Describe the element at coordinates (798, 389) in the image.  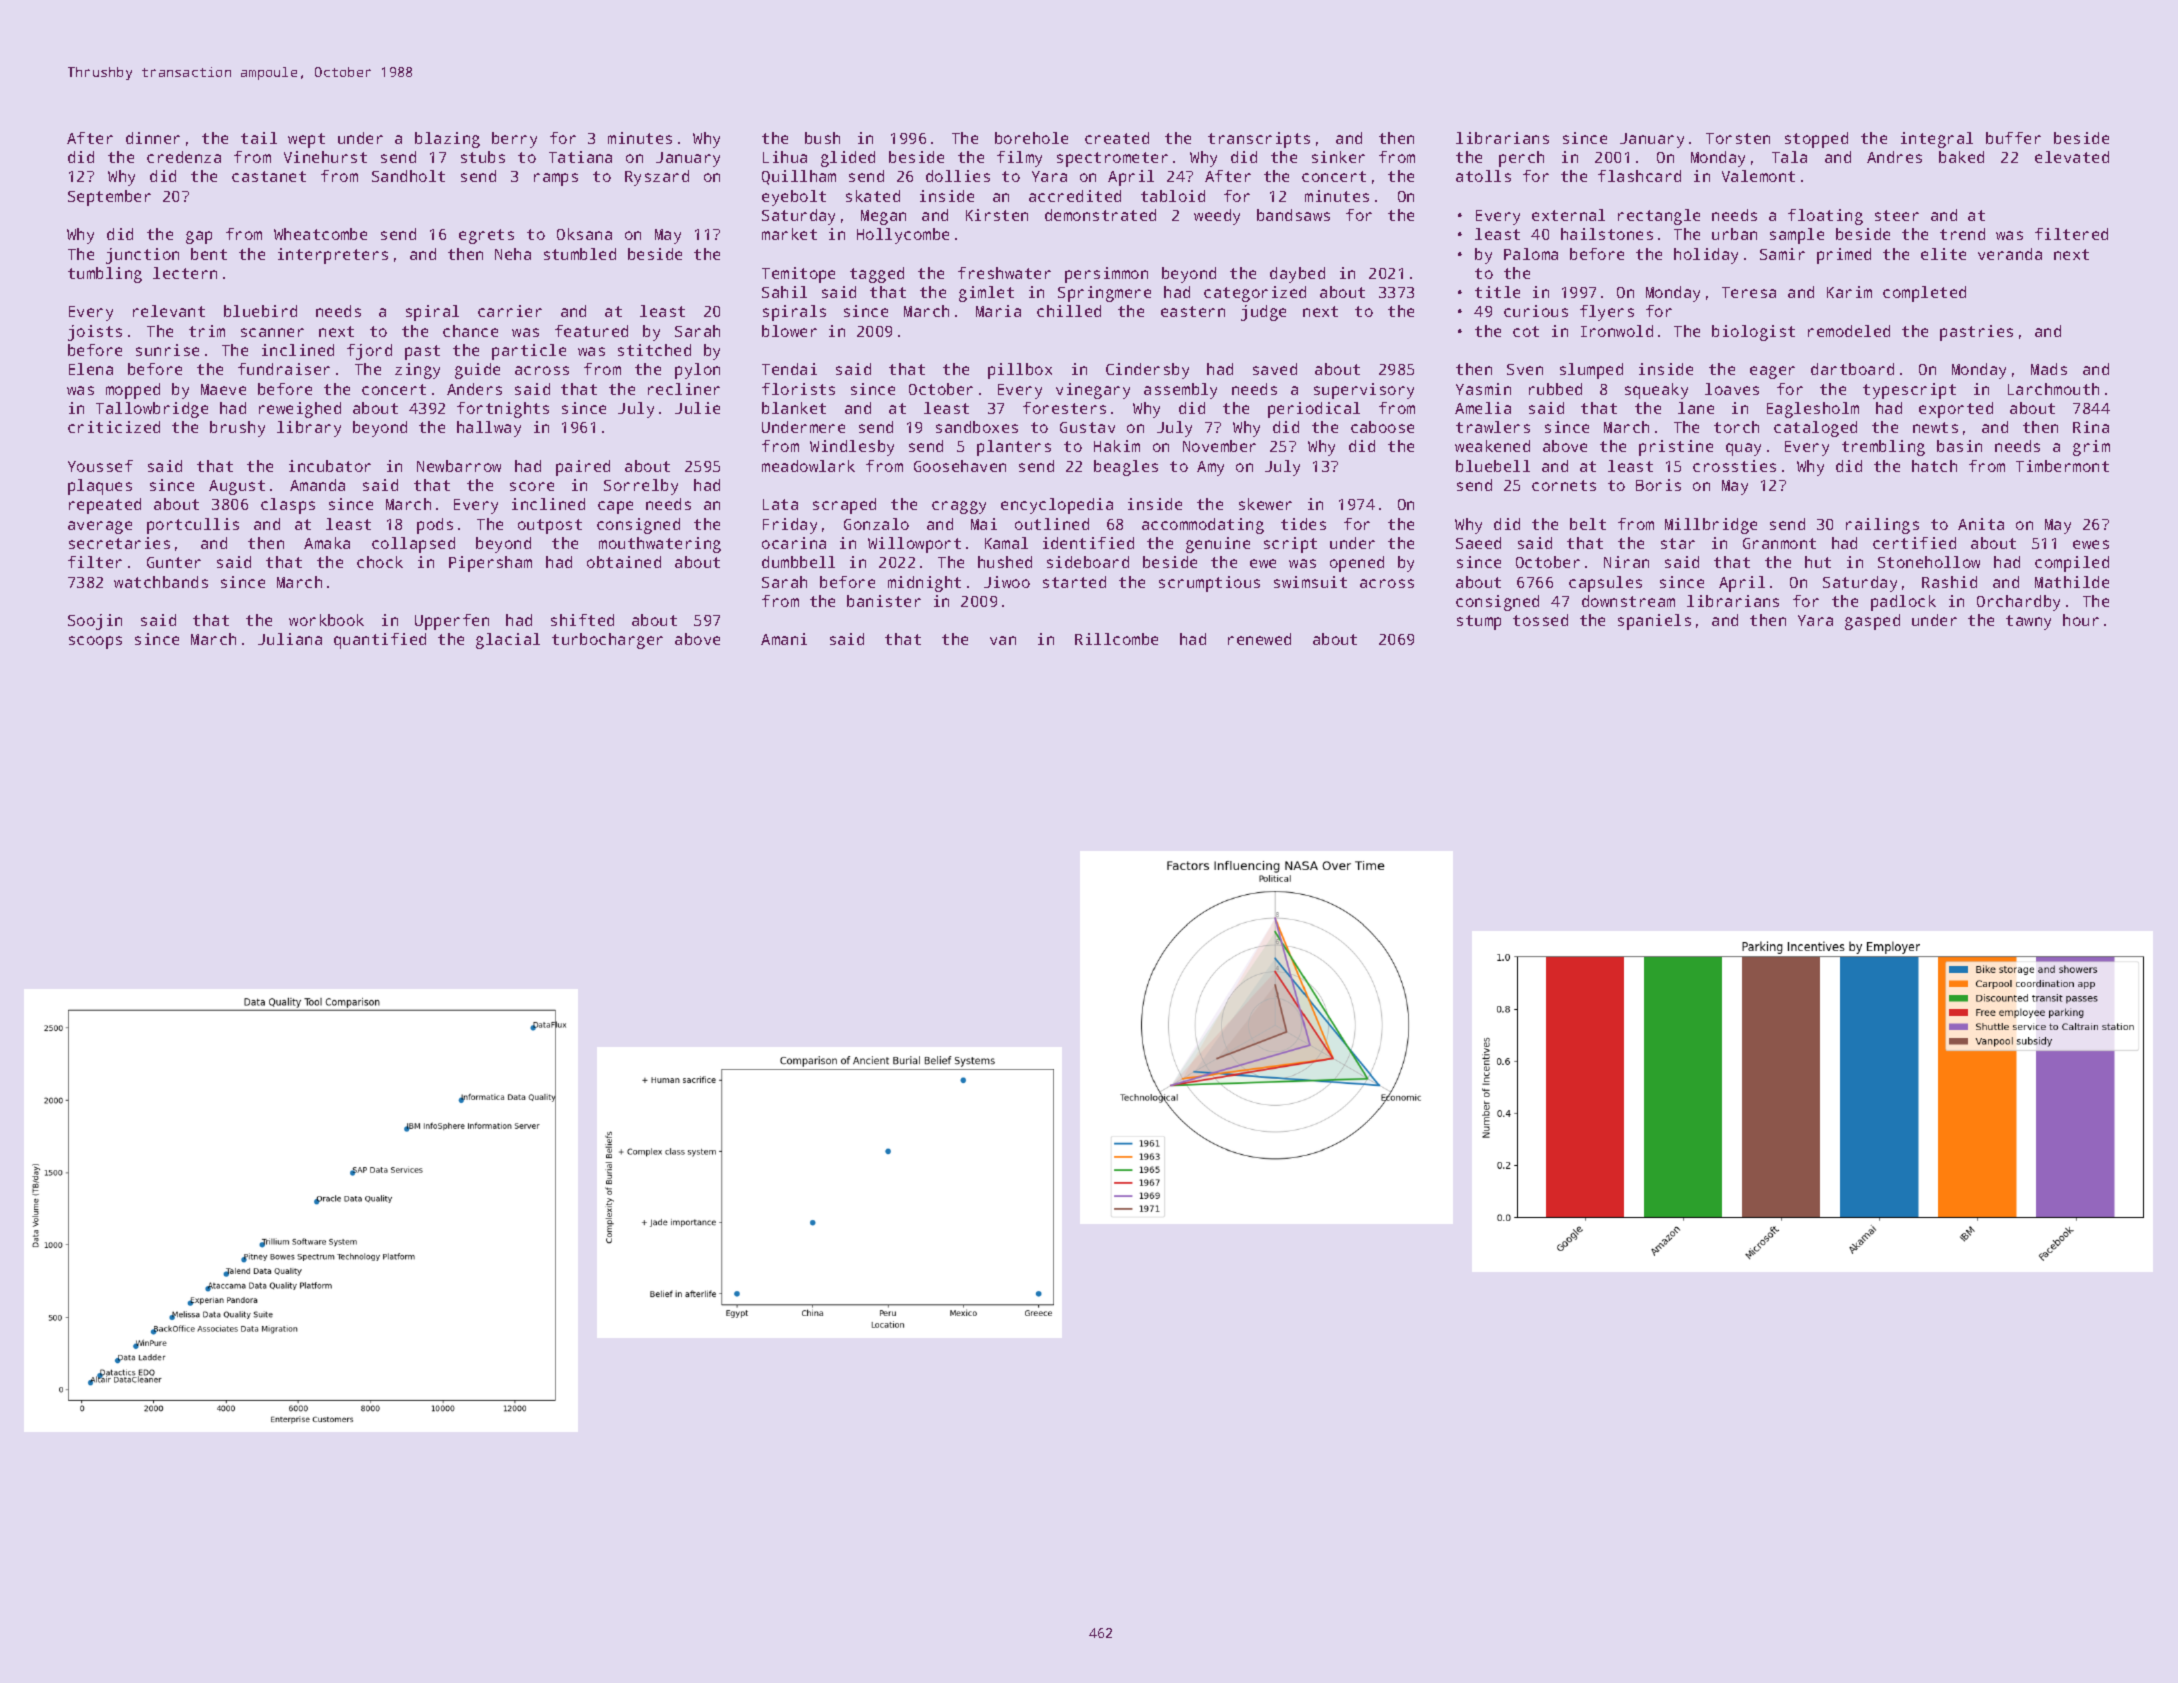
I see `florists` at that location.
